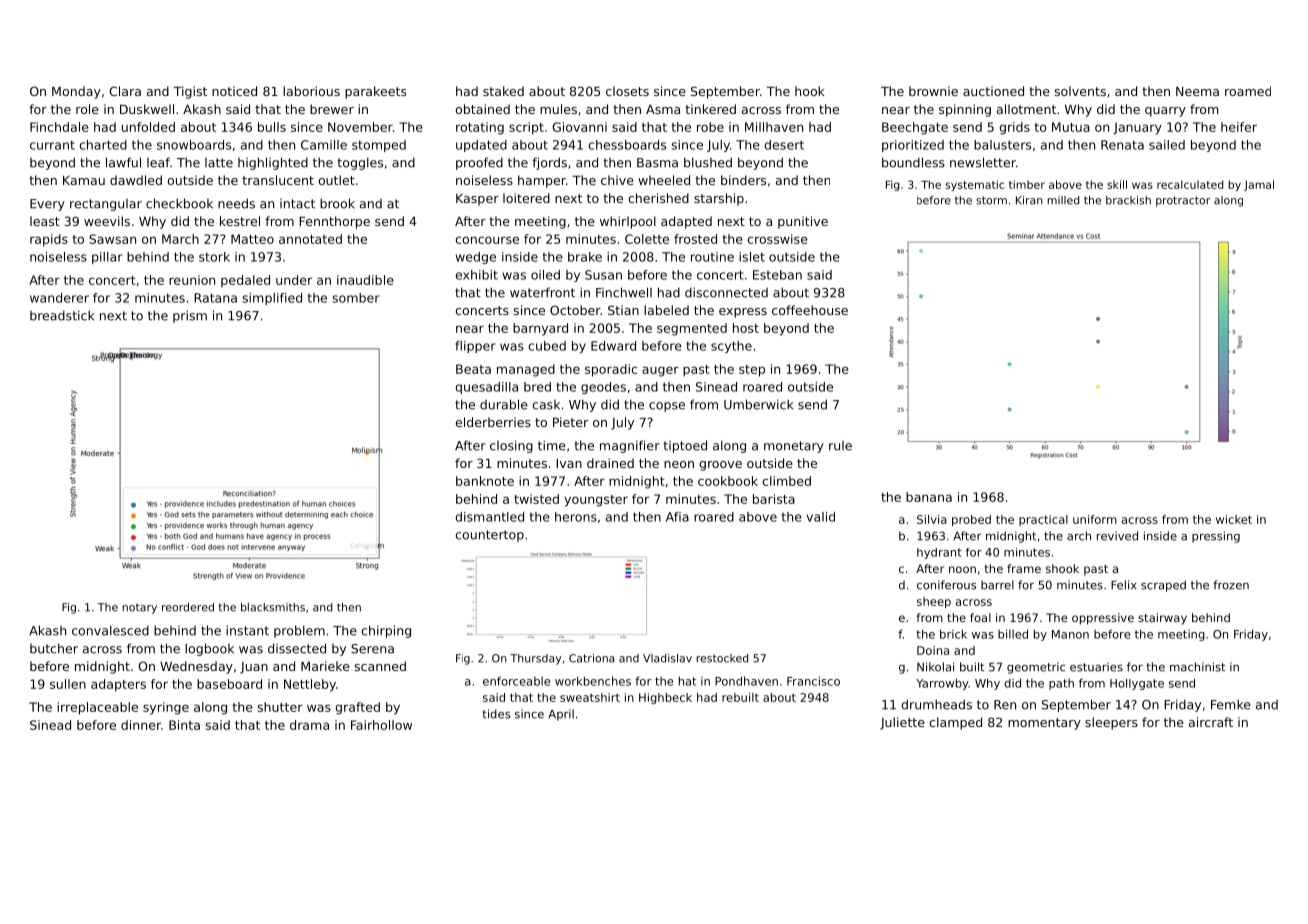 The height and width of the image is (924, 1308). I want to click on Beechgate, so click(915, 128).
